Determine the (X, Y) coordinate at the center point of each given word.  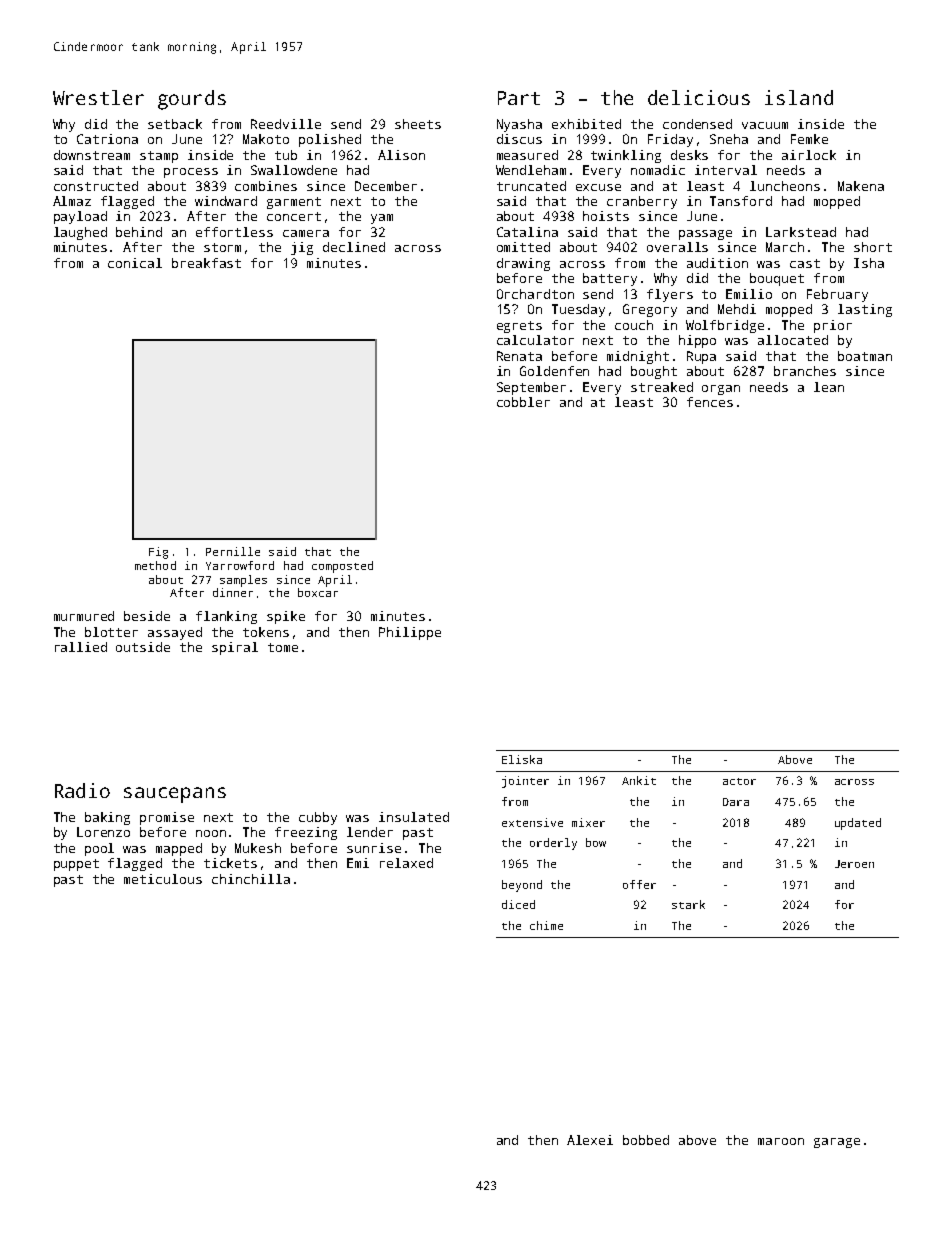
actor (739, 781)
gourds (192, 100)
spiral (235, 648)
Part (519, 98)
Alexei (590, 1140)
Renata (519, 356)
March (785, 247)
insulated (414, 817)
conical (135, 263)
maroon (781, 1141)
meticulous (163, 879)
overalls (677, 247)
